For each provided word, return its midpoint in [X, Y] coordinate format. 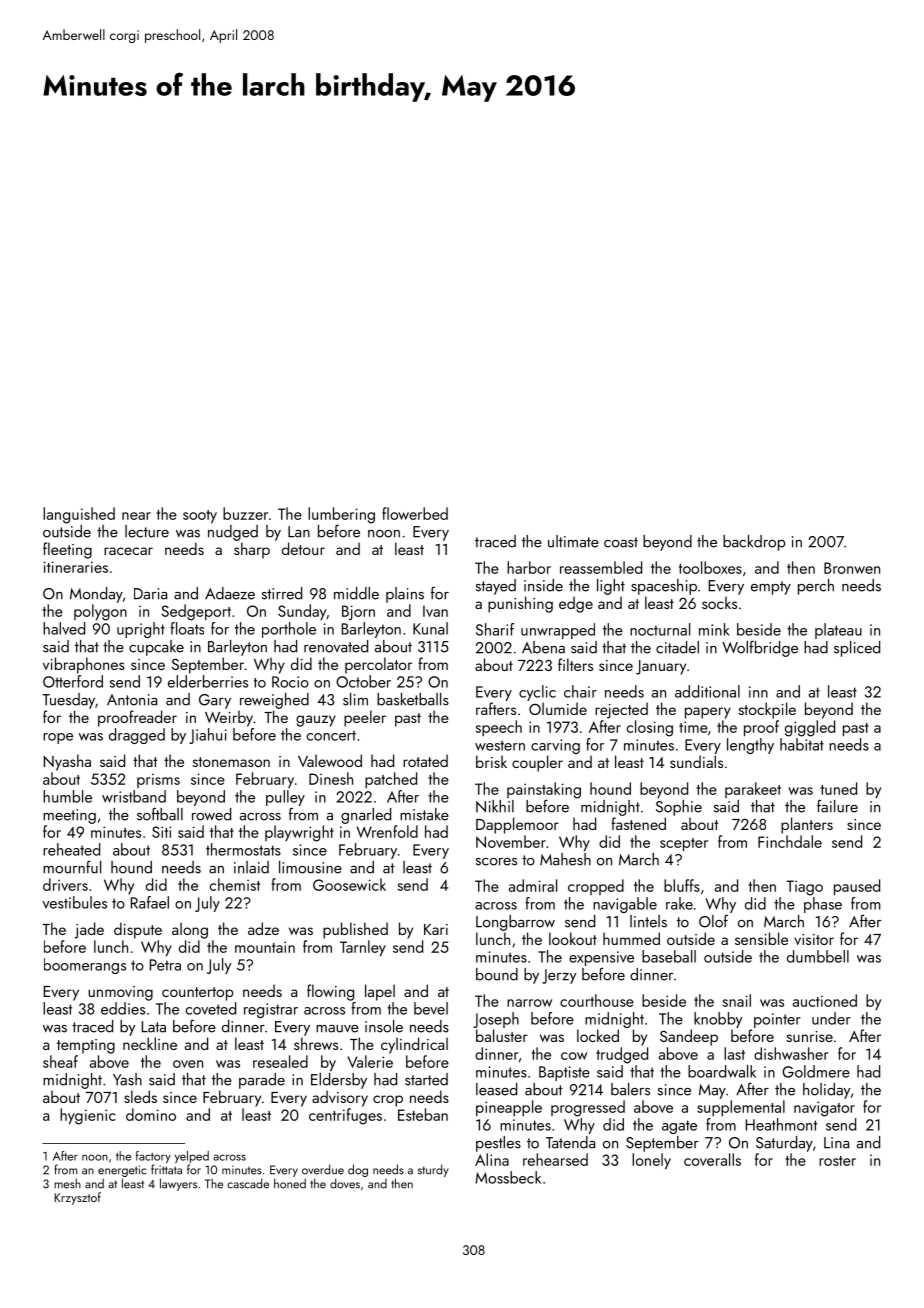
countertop [197, 994]
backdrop [754, 543]
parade [262, 1081]
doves [345, 1183]
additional [707, 691]
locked [598, 1035]
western [500, 745]
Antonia [132, 700]
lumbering [341, 515]
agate [679, 1127]
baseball [669, 956]
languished [79, 515]
